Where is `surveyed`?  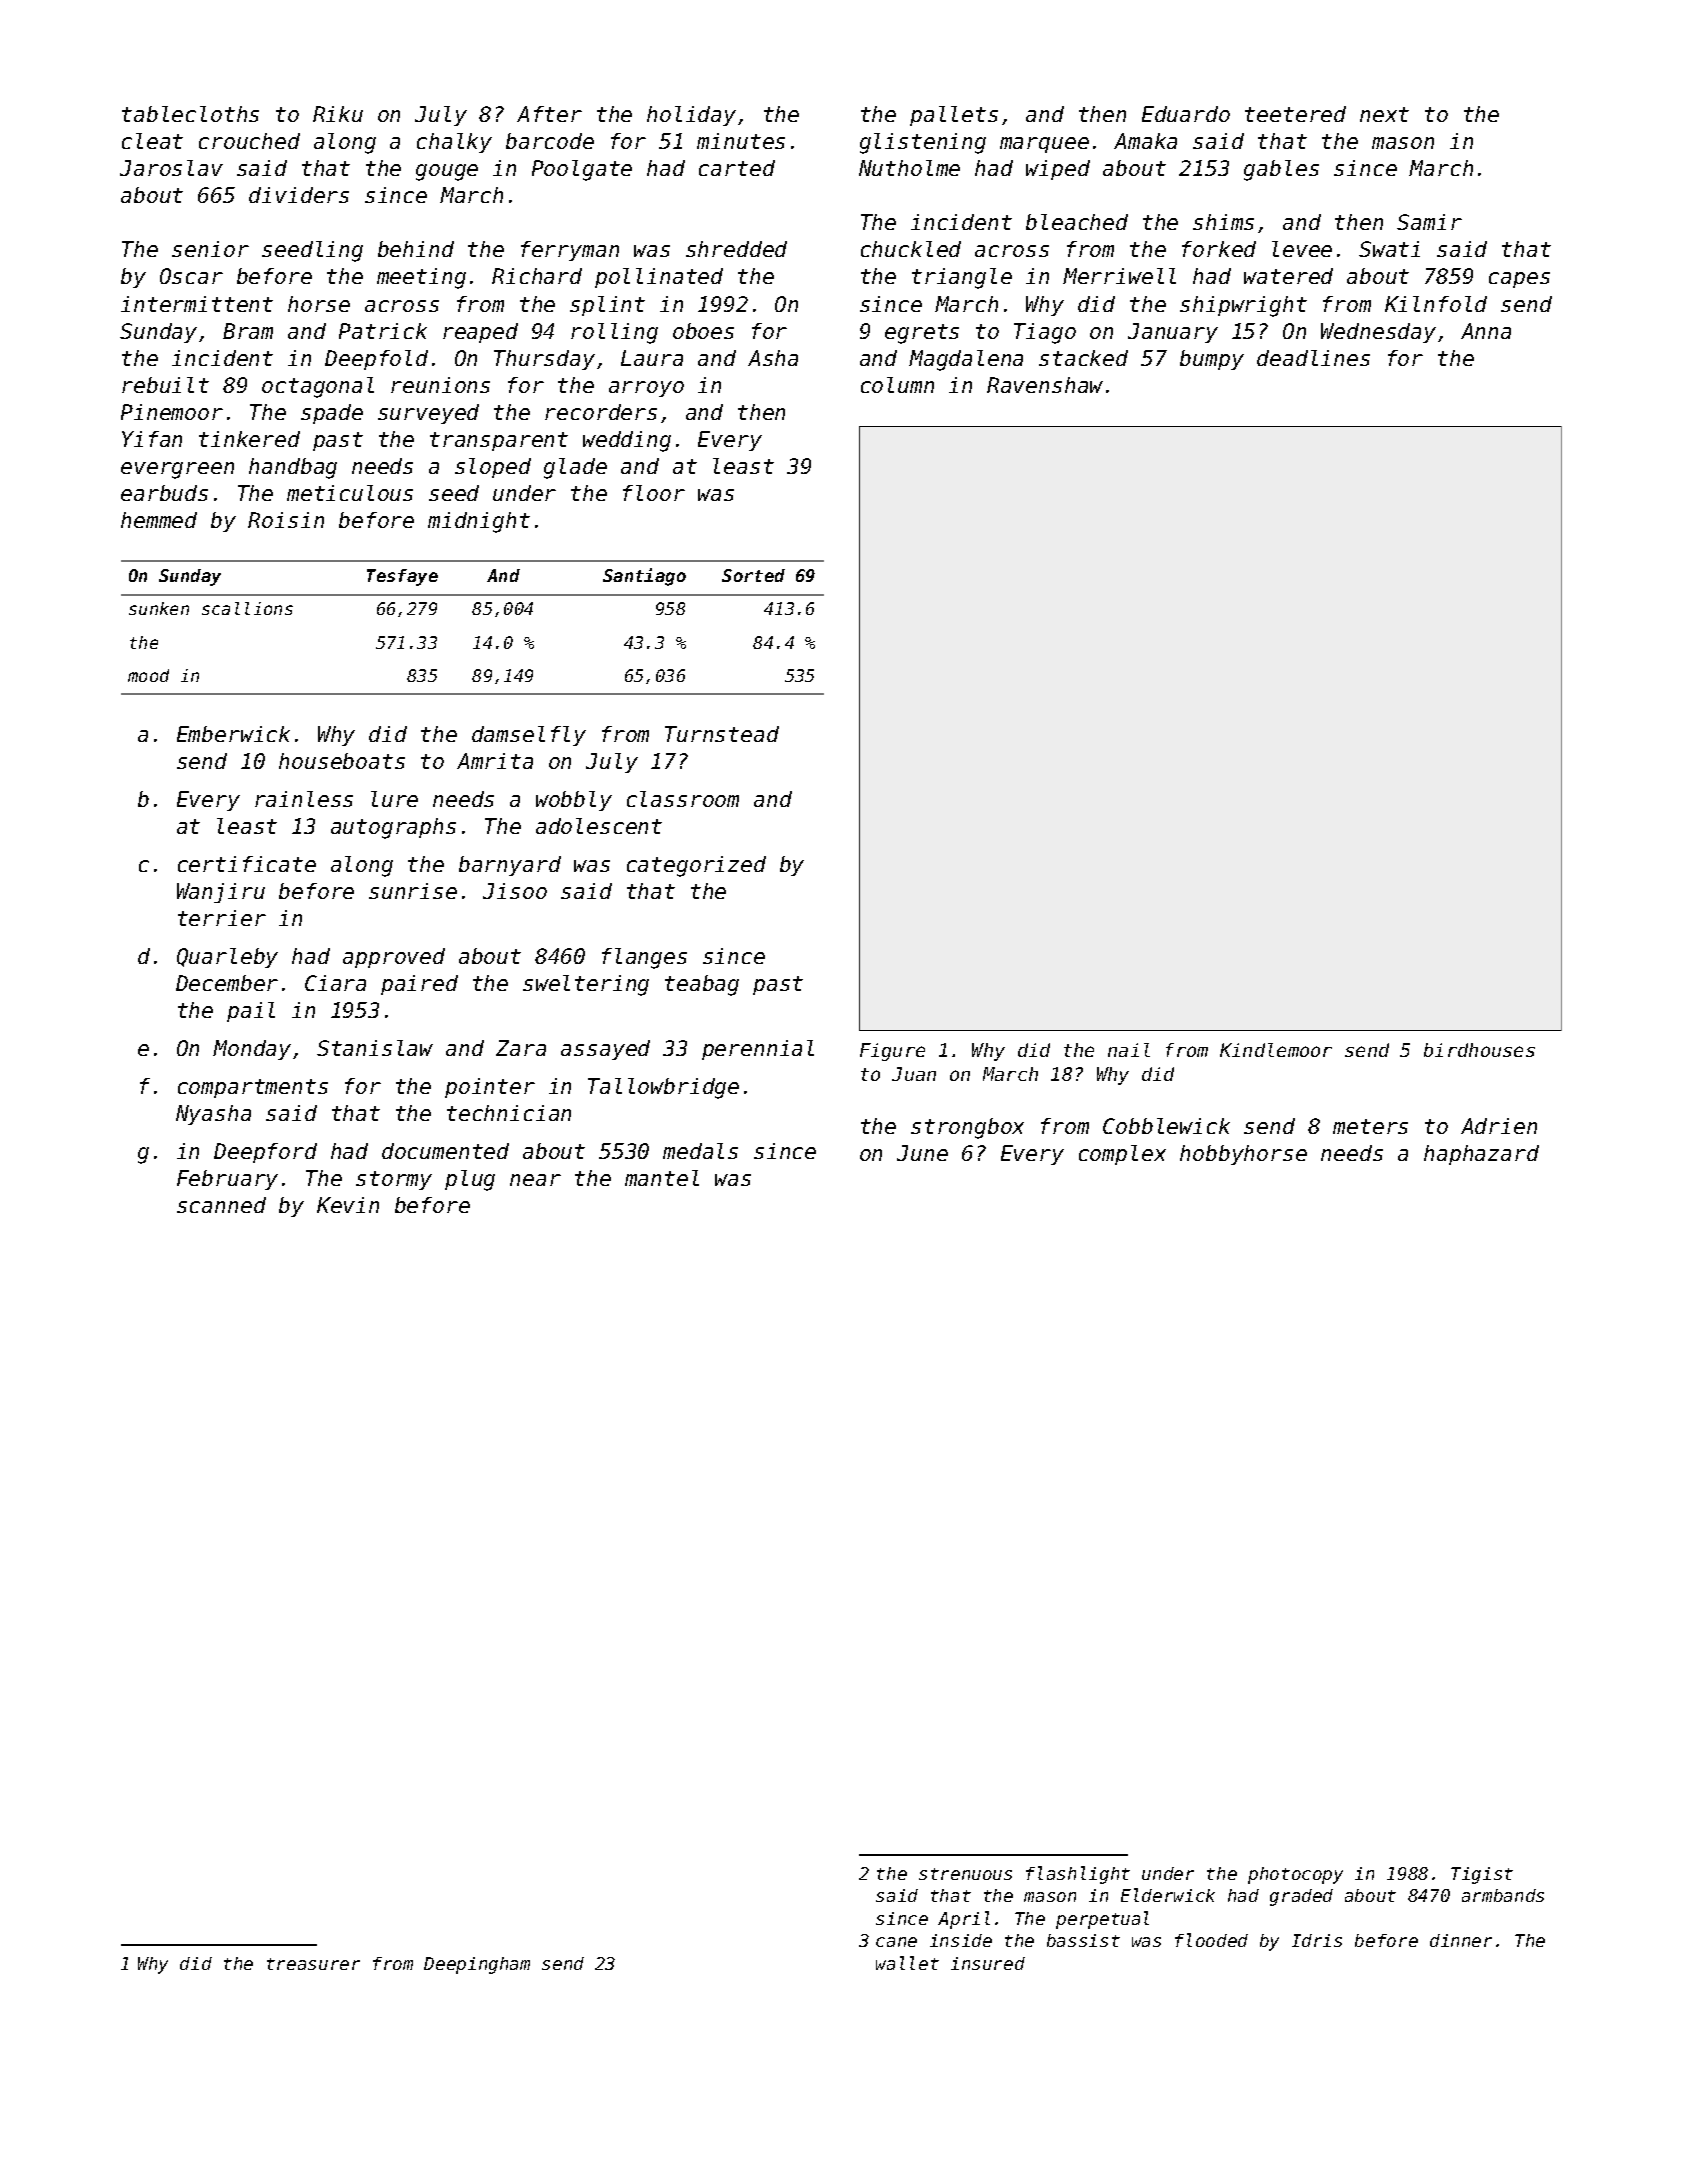 surveyed is located at coordinates (428, 414).
